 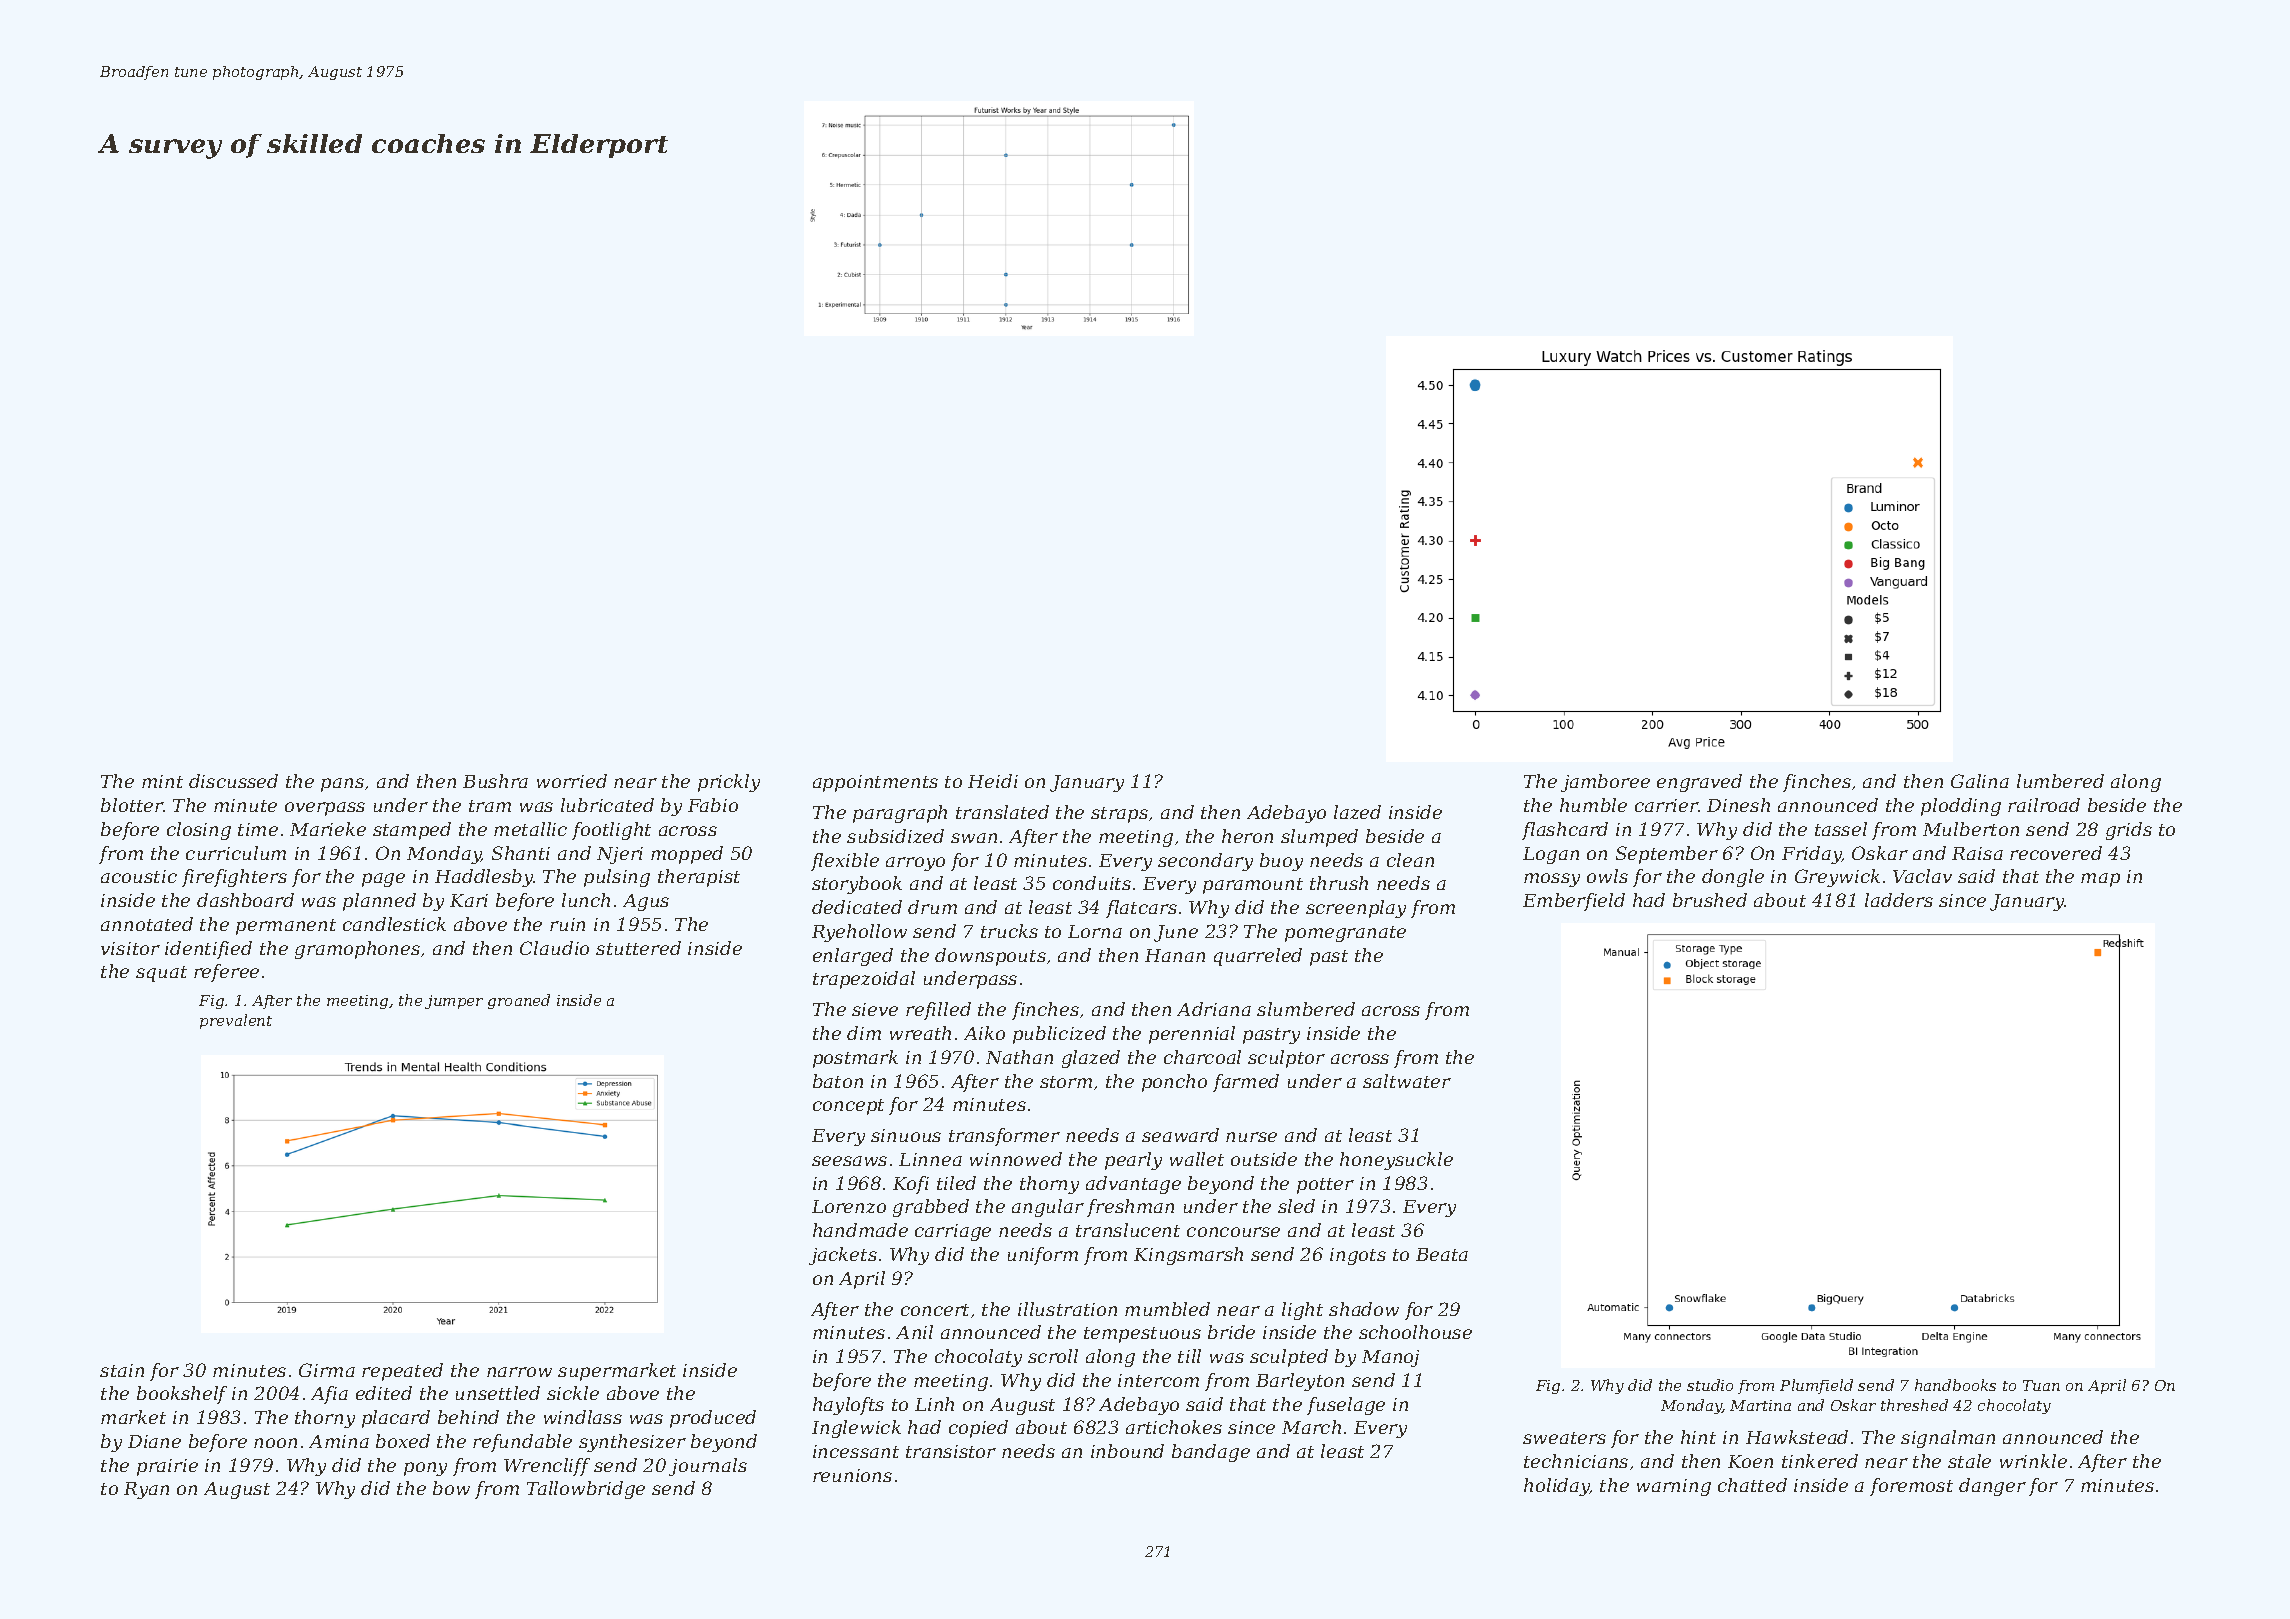 What do you see at coordinates (852, 1475) in the document?
I see `reunions` at bounding box center [852, 1475].
